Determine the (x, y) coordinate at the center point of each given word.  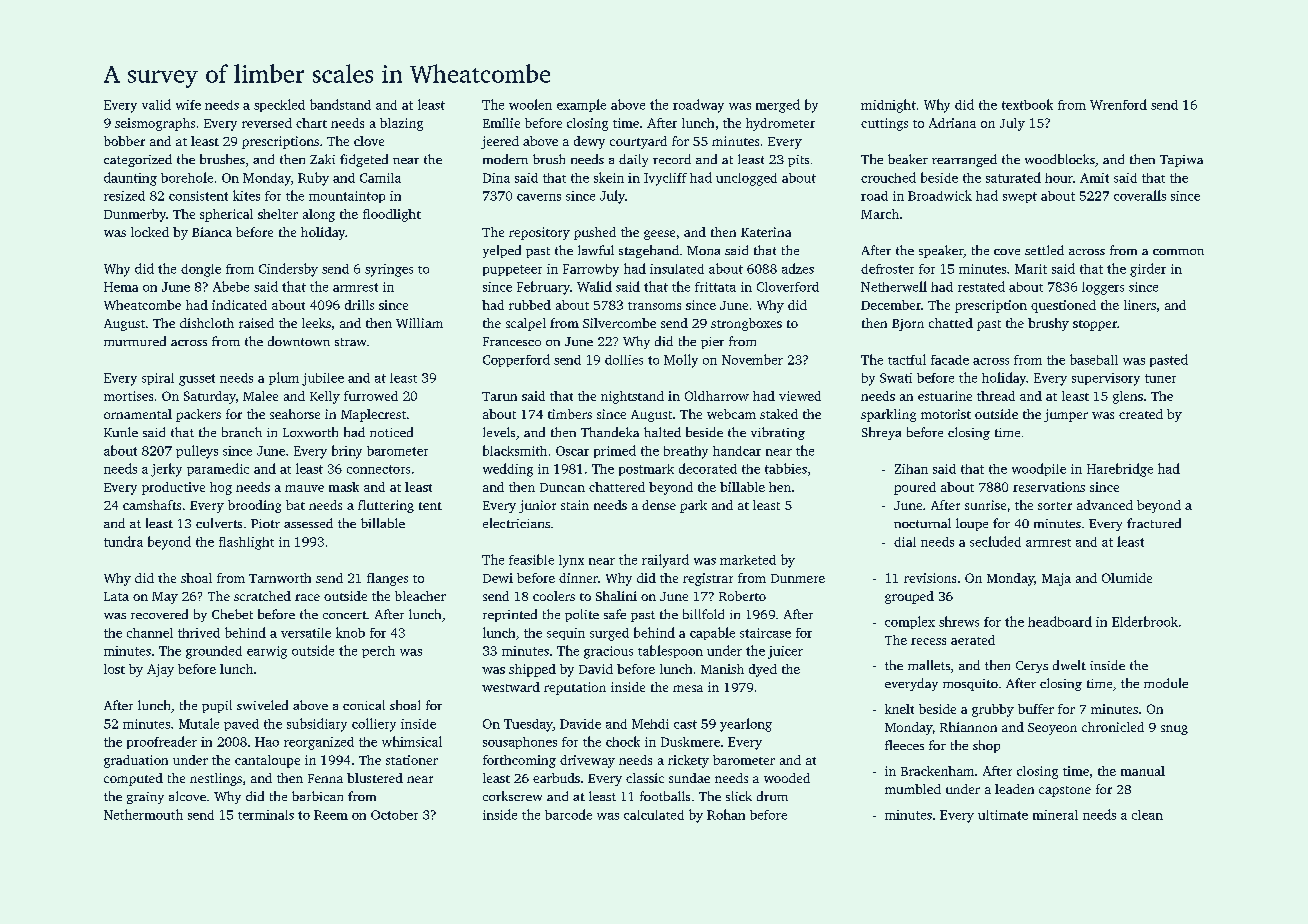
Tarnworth (280, 578)
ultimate (1003, 815)
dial (905, 542)
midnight (888, 106)
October (394, 815)
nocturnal (922, 523)
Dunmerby (135, 215)
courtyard (638, 142)
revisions (930, 578)
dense (659, 505)
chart (311, 123)
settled (1044, 250)
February (543, 288)
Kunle (121, 432)
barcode (568, 814)
